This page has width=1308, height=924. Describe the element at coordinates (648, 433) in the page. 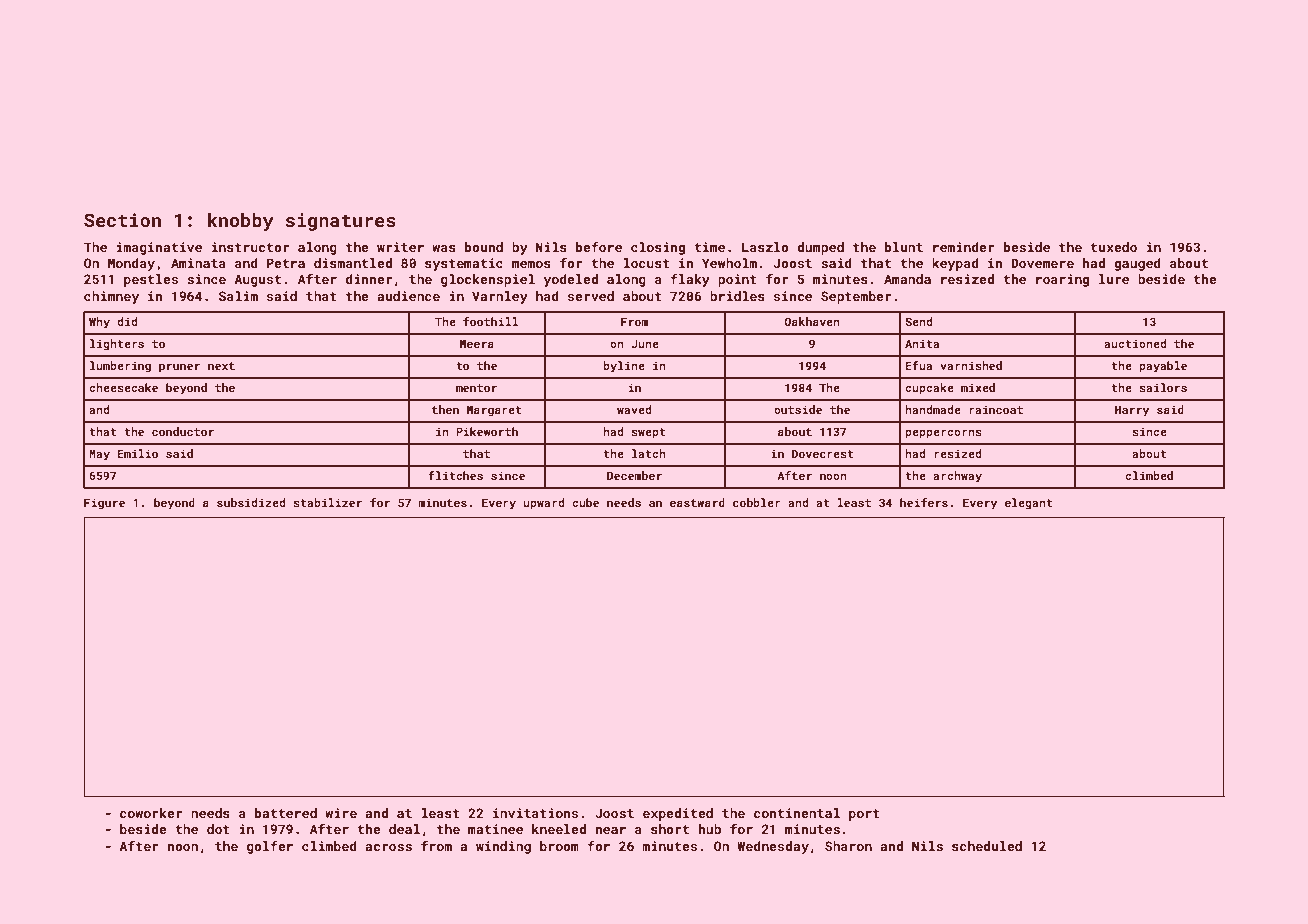

I see `swept` at that location.
